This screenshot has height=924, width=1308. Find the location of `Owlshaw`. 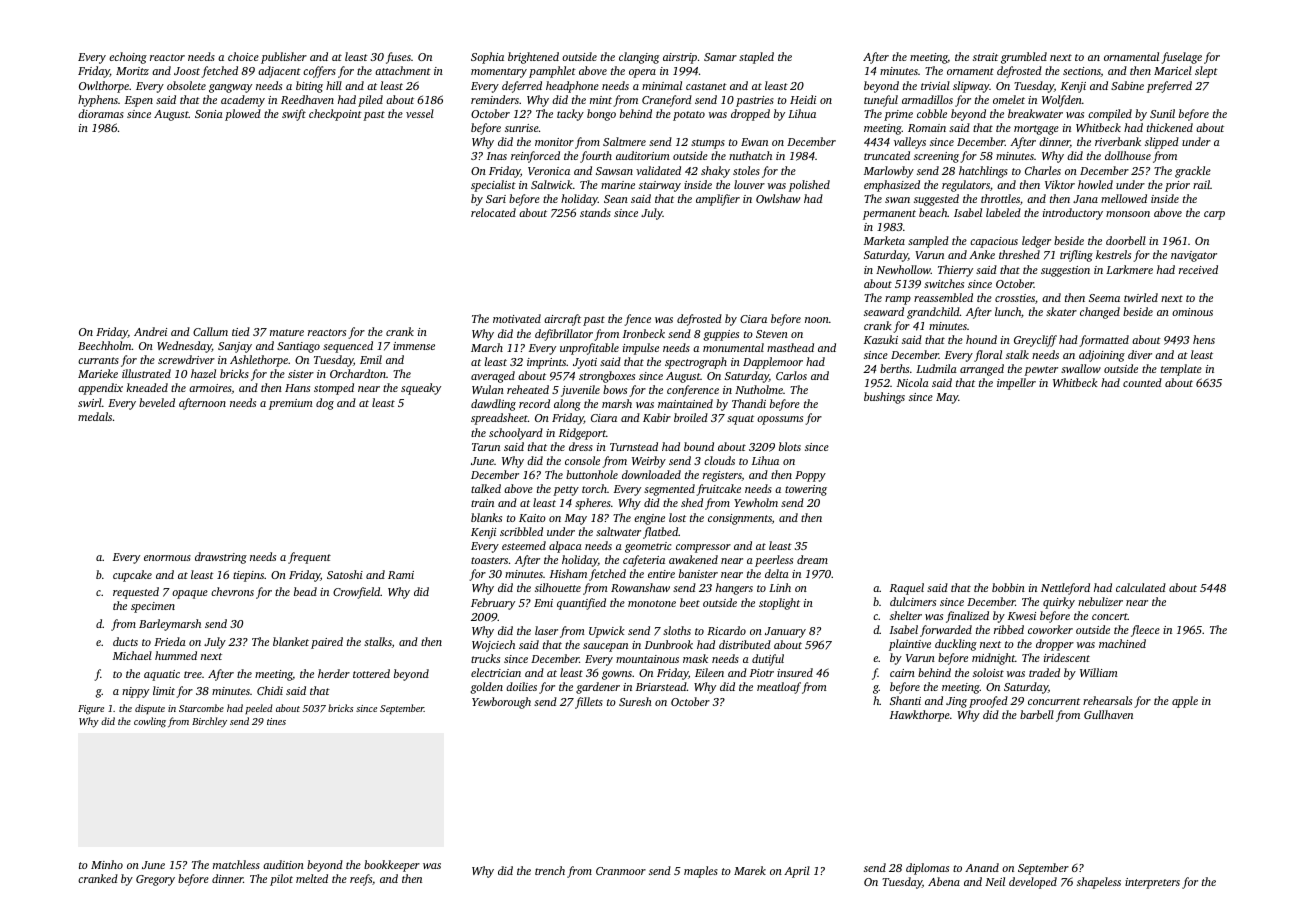

Owlshaw is located at coordinates (778, 198).
